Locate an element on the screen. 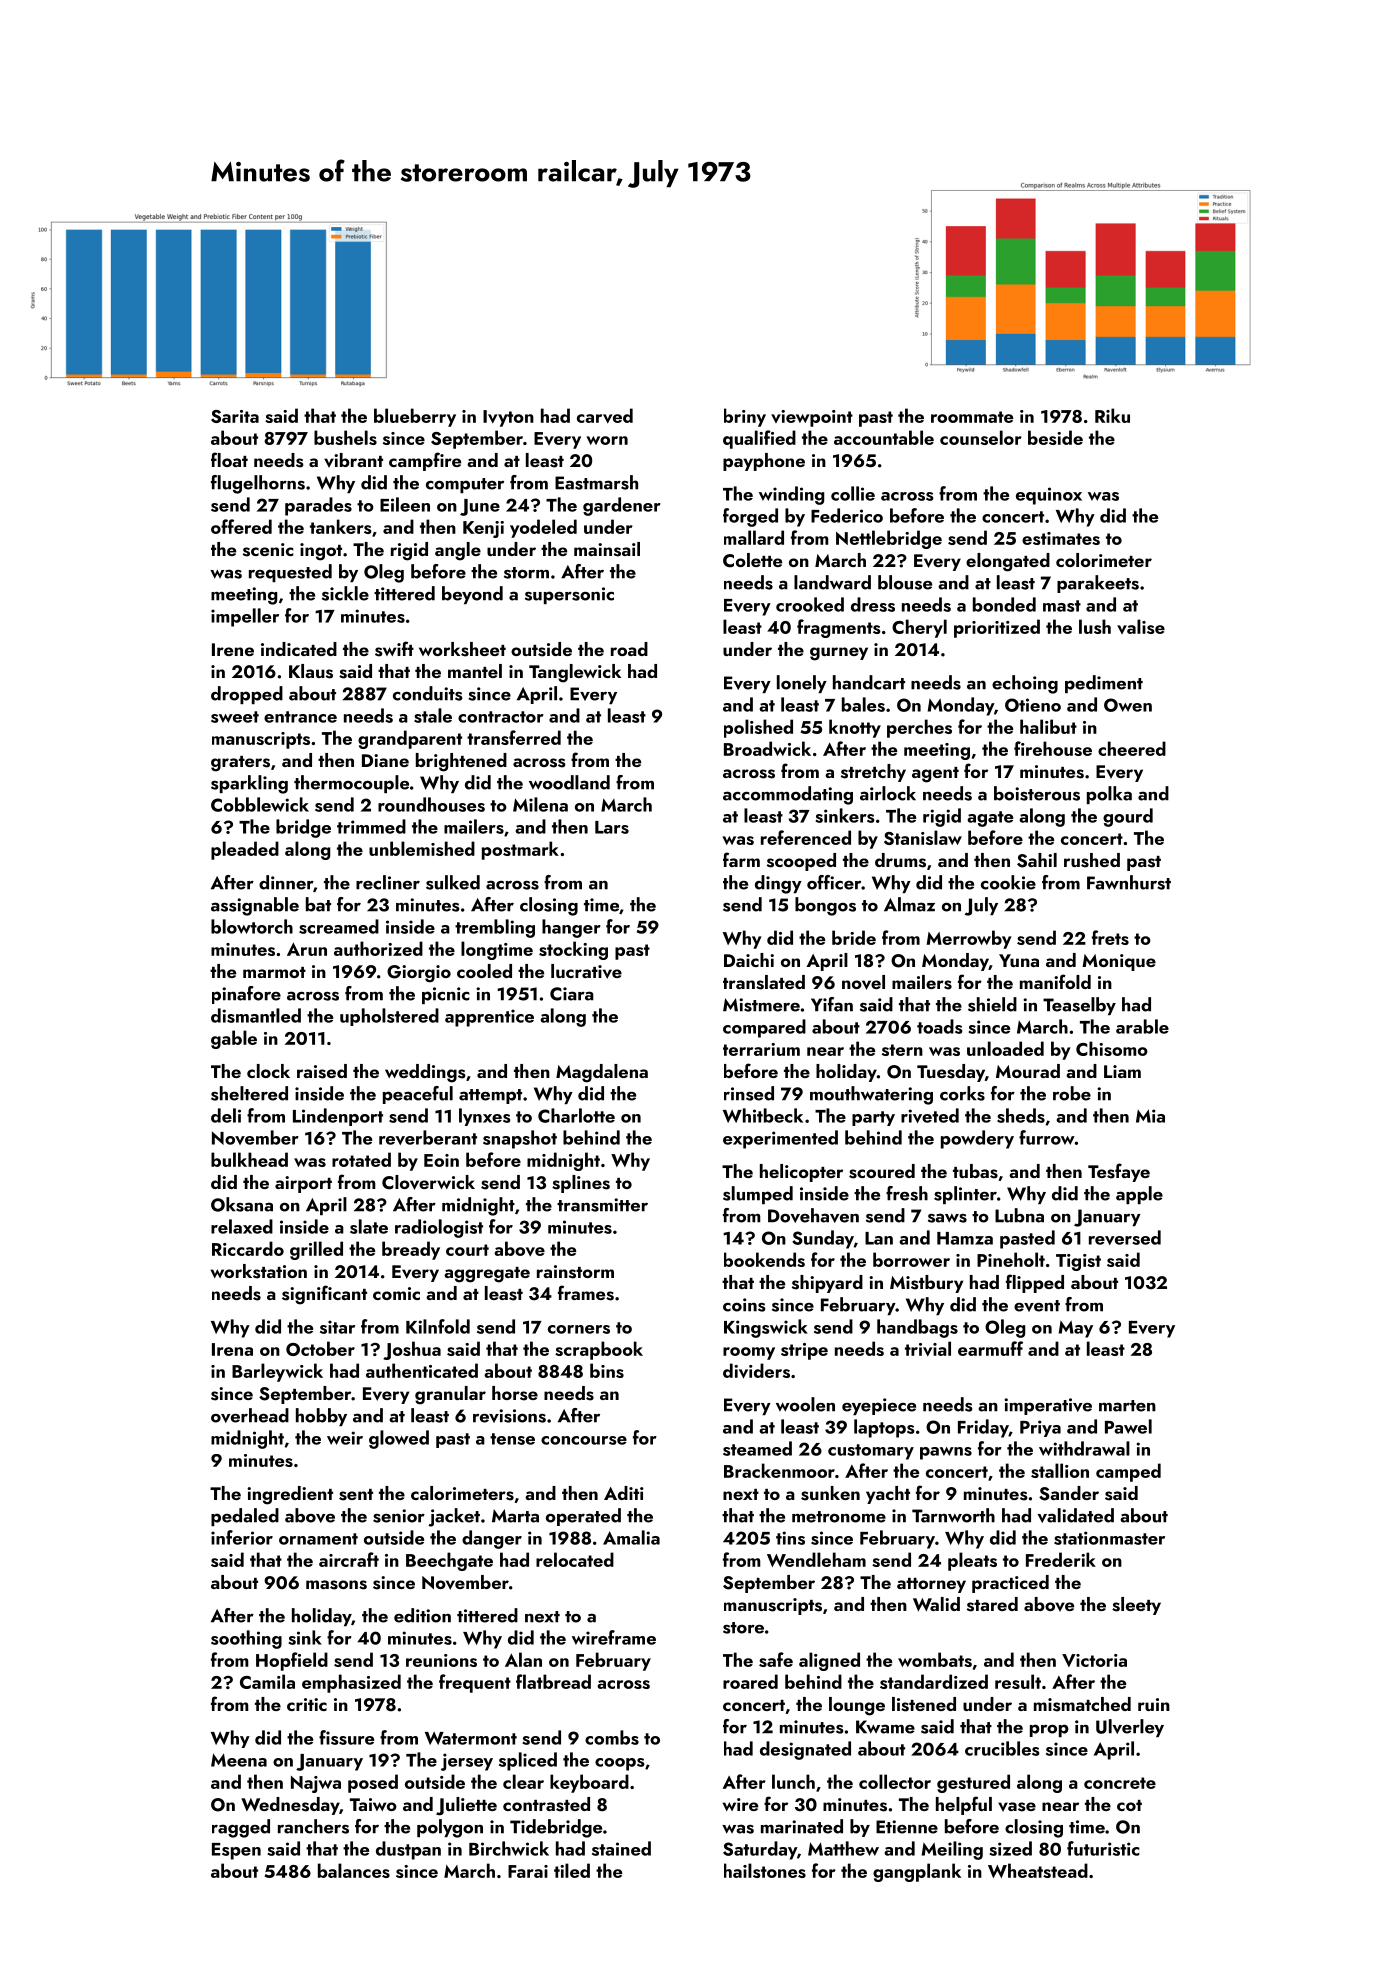  contractor is located at coordinates (501, 717).
